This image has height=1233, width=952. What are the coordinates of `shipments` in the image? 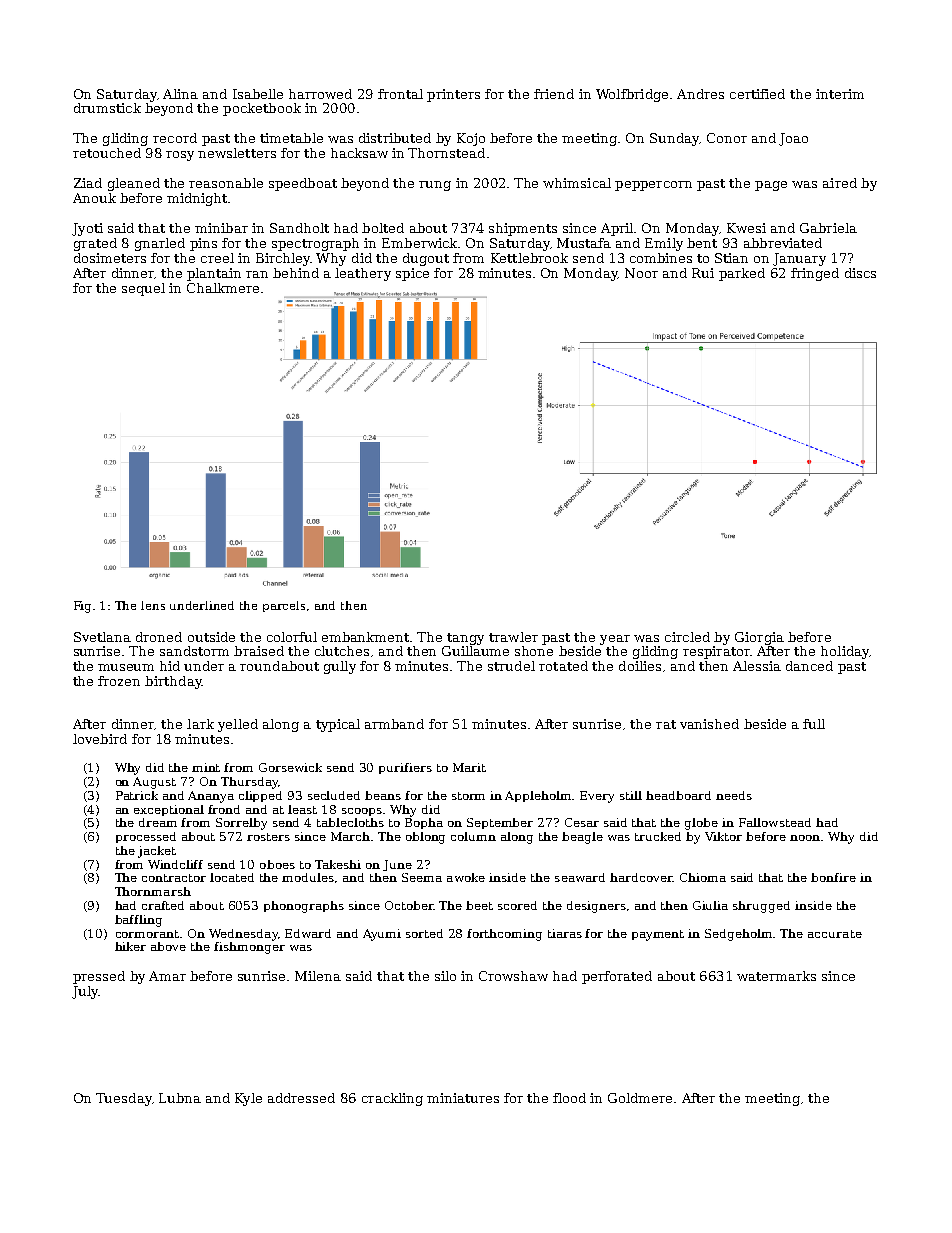 It's located at (523, 229).
